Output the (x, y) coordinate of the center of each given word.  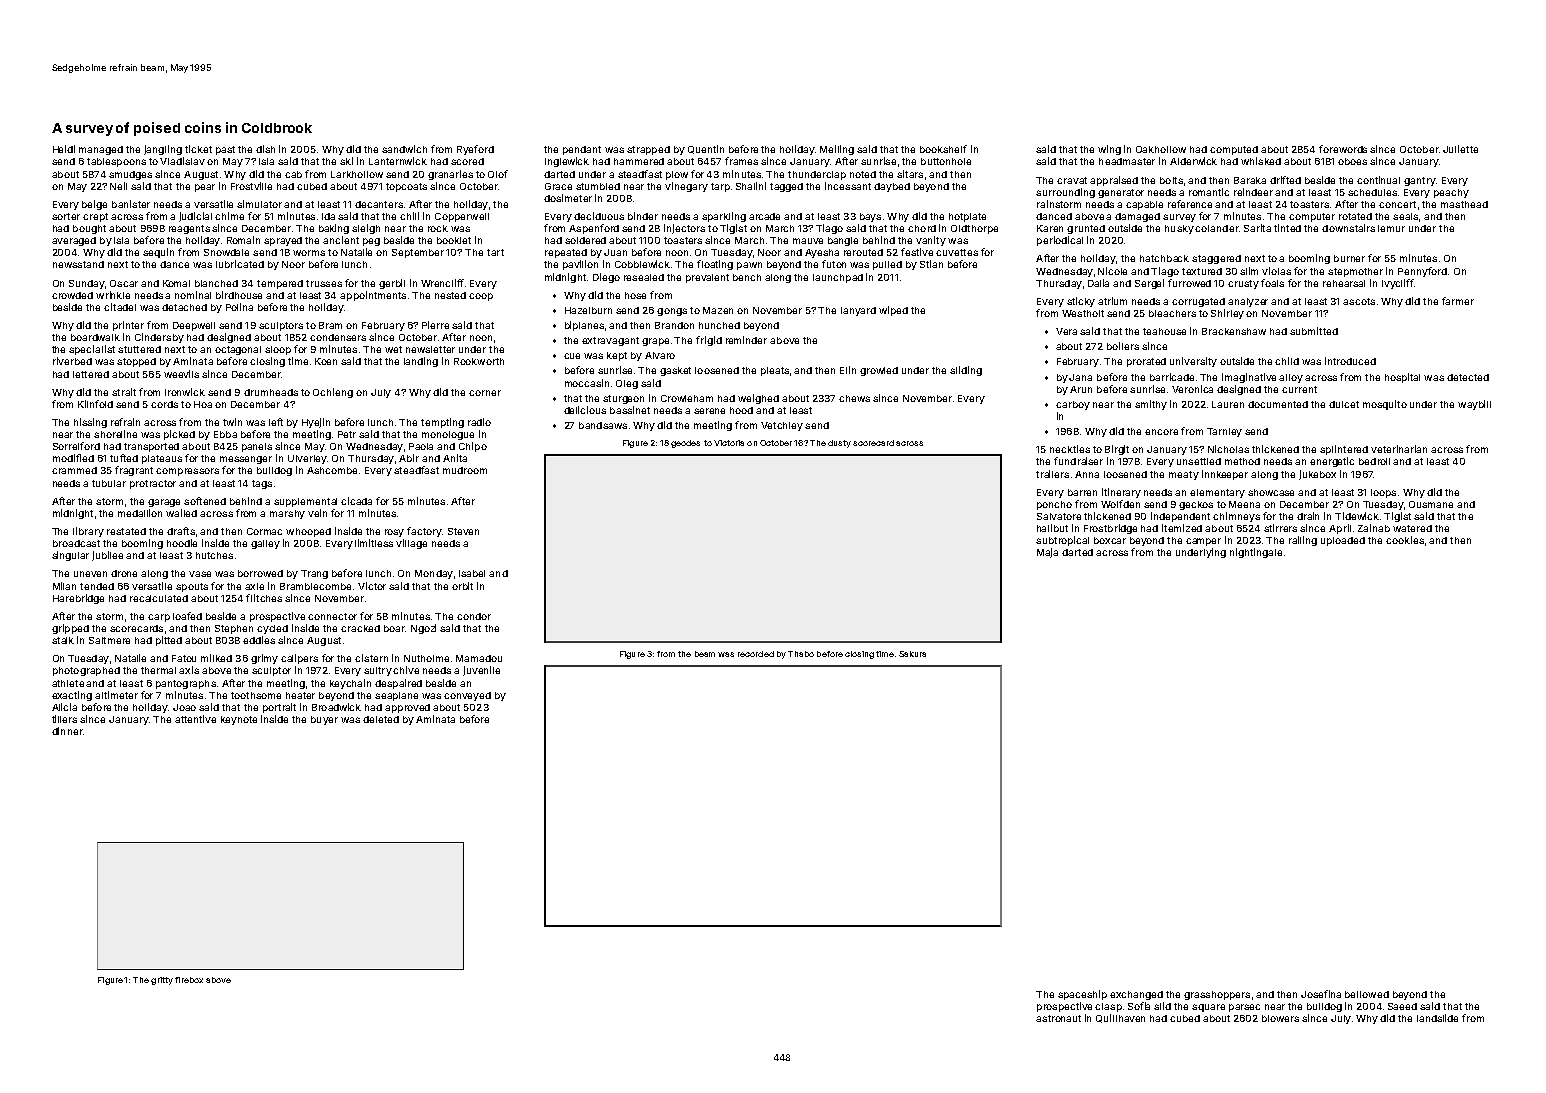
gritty (162, 981)
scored (467, 161)
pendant (582, 150)
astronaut (1058, 1018)
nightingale (1256, 553)
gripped (70, 629)
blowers (1280, 1018)
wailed (181, 513)
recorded (756, 654)
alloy (1291, 378)
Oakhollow (1161, 149)
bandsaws (603, 425)
